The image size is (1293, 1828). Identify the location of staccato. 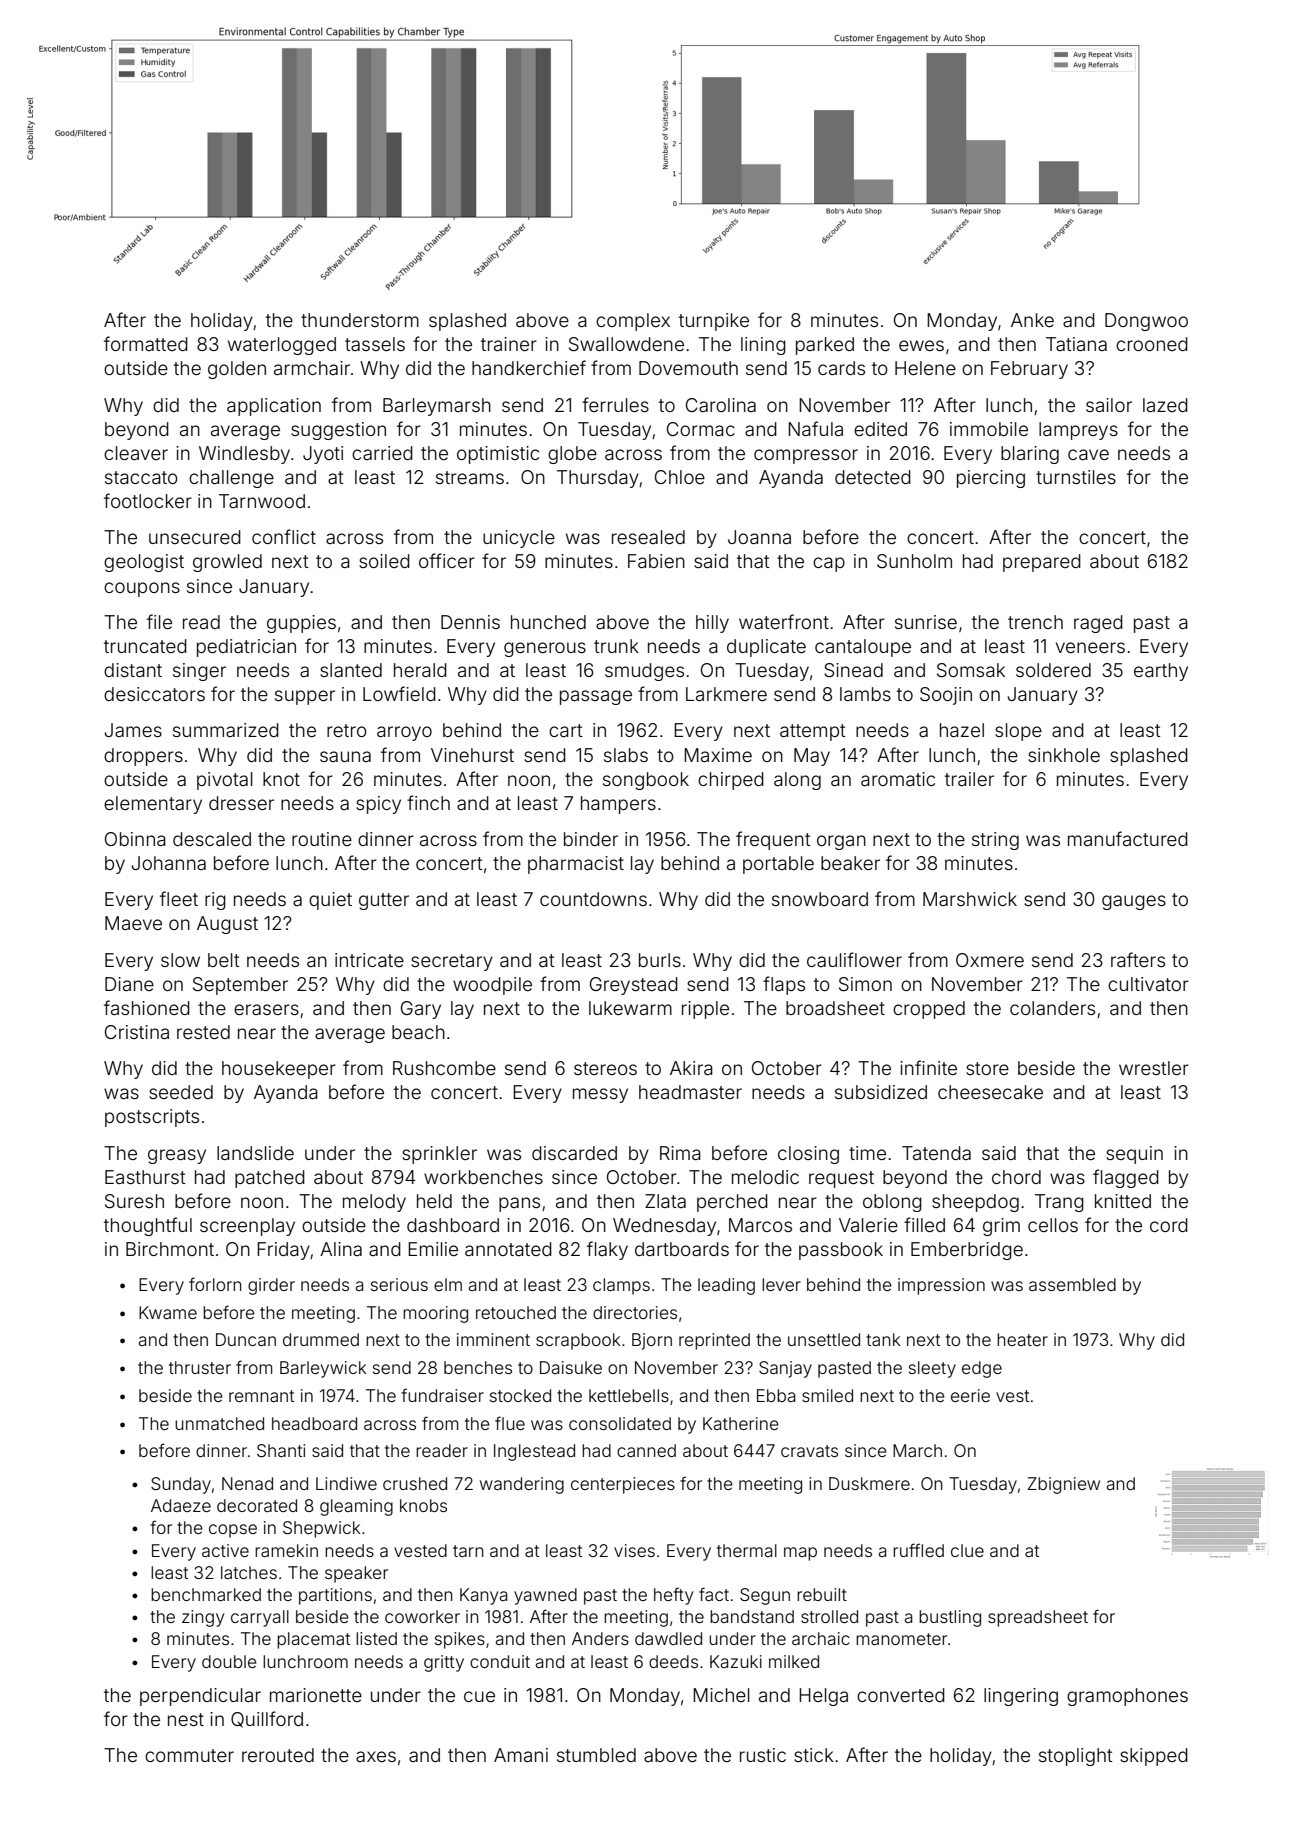
(141, 477).
